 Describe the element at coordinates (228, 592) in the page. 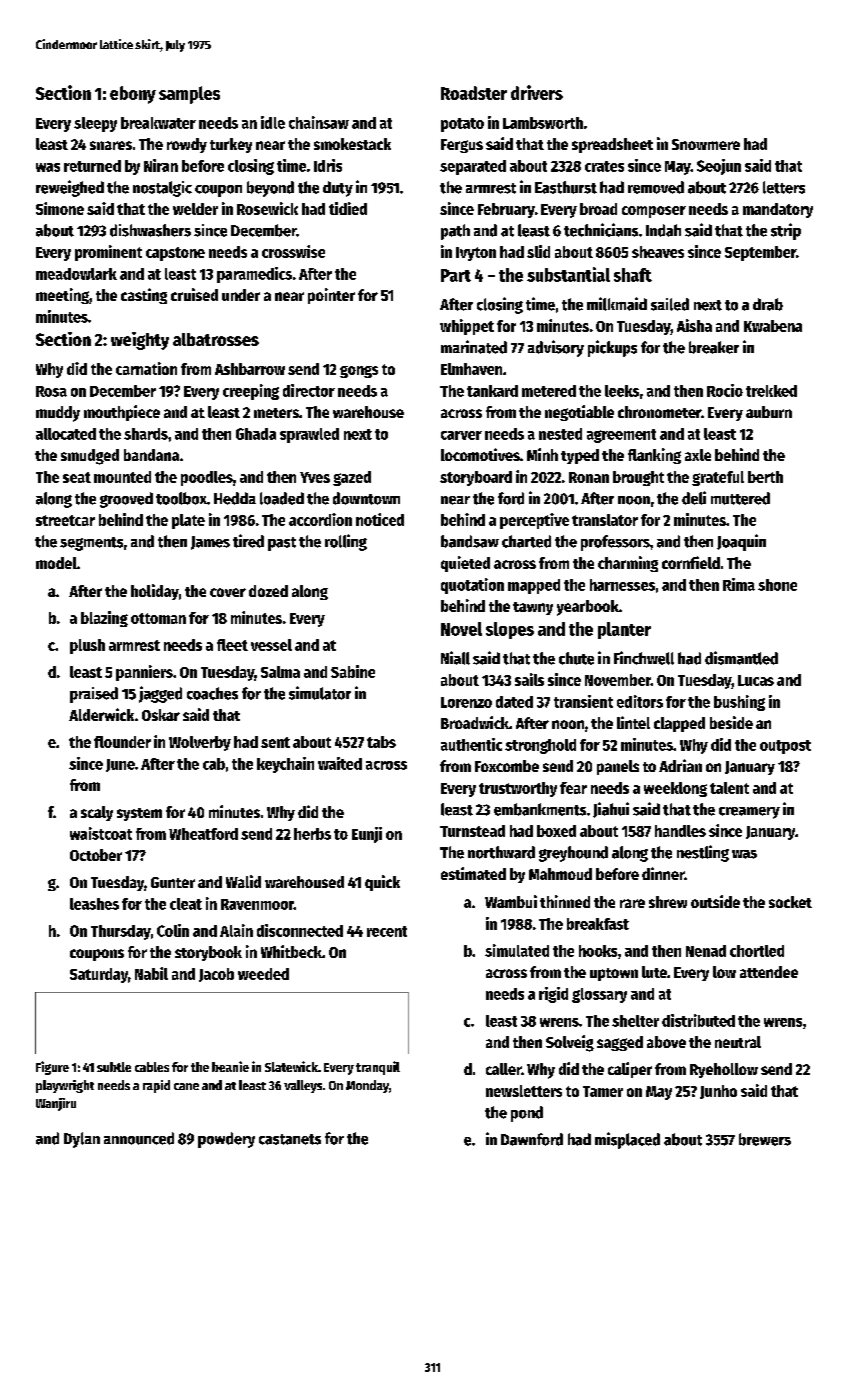

I see `cover` at that location.
